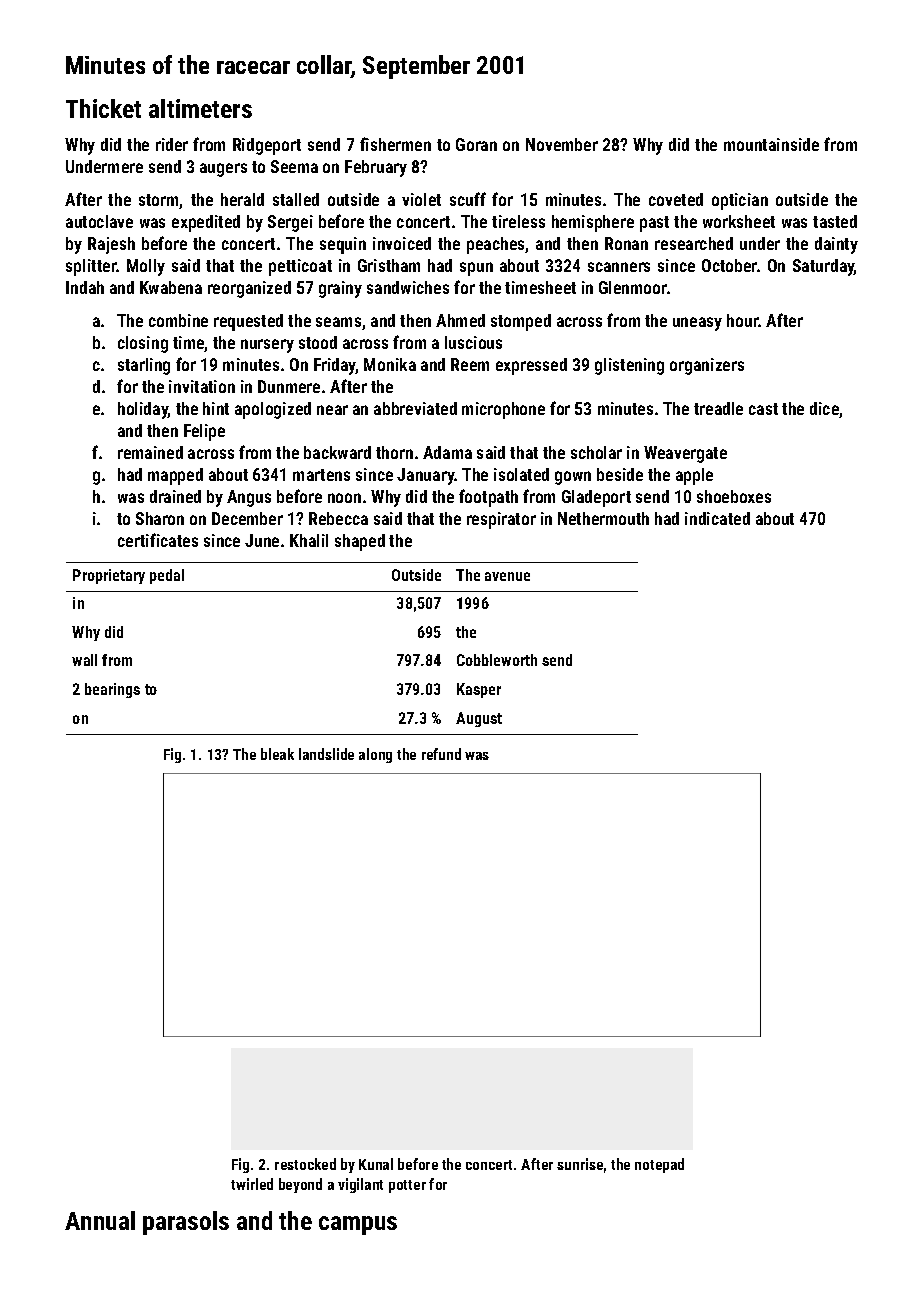  I want to click on sunrise, so click(580, 1164).
